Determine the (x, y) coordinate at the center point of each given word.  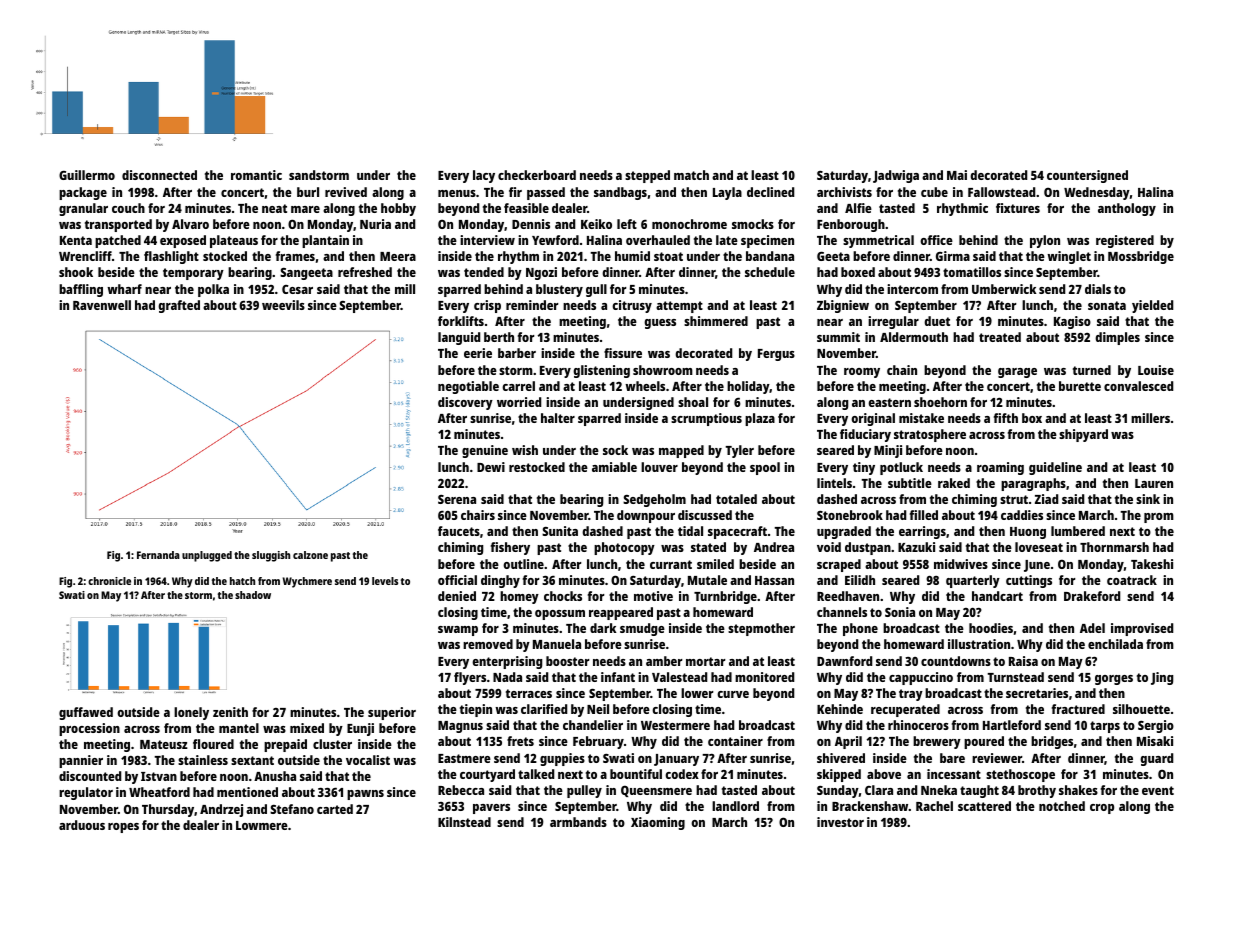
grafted (179, 306)
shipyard (1083, 435)
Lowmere (262, 825)
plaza (760, 419)
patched (118, 241)
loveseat (1039, 547)
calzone (310, 555)
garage (1017, 373)
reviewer (997, 758)
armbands (578, 822)
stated (708, 547)
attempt (679, 307)
